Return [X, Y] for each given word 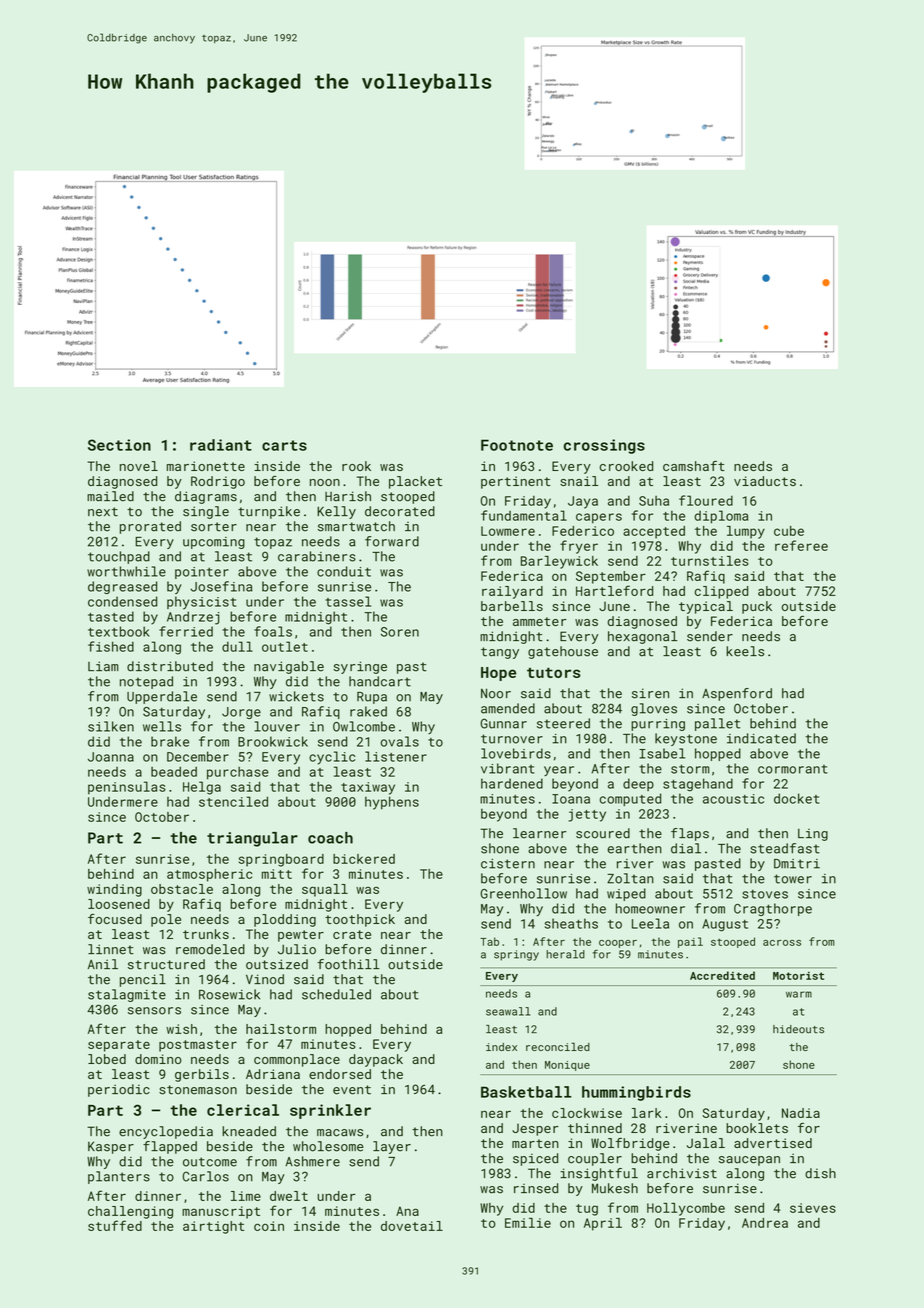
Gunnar [503, 723]
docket [796, 798]
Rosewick [229, 994]
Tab [489, 941]
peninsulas [127, 788]
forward [392, 541]
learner [539, 833]
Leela [650, 923]
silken [111, 726]
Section [119, 445]
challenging [130, 1212]
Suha [654, 501]
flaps [690, 834]
